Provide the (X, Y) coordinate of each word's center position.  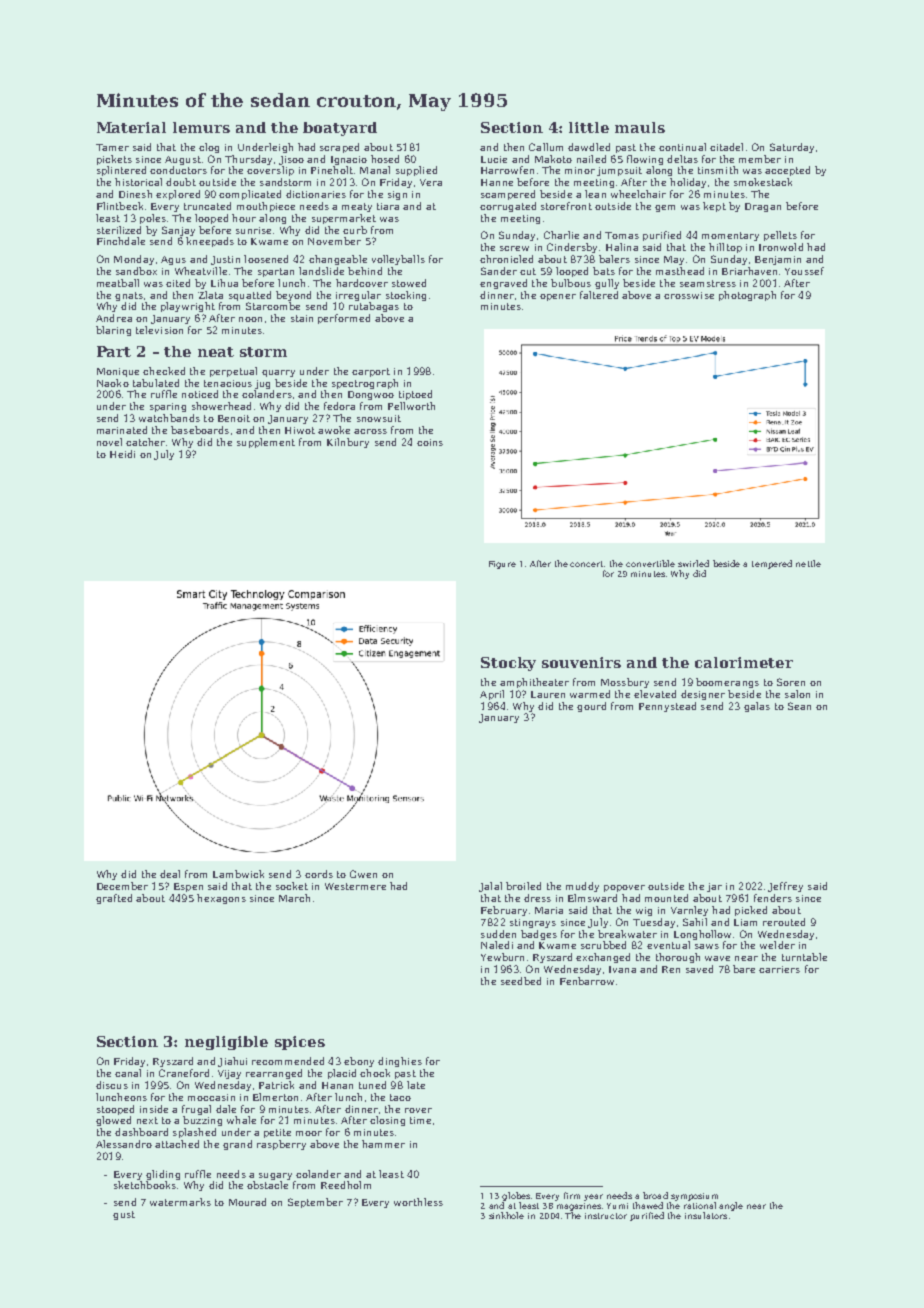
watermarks (180, 1202)
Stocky (508, 664)
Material (131, 127)
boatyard (340, 129)
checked (164, 371)
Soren (791, 682)
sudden (498, 934)
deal (170, 874)
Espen (188, 887)
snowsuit (379, 418)
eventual (668, 945)
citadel (726, 147)
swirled (693, 563)
